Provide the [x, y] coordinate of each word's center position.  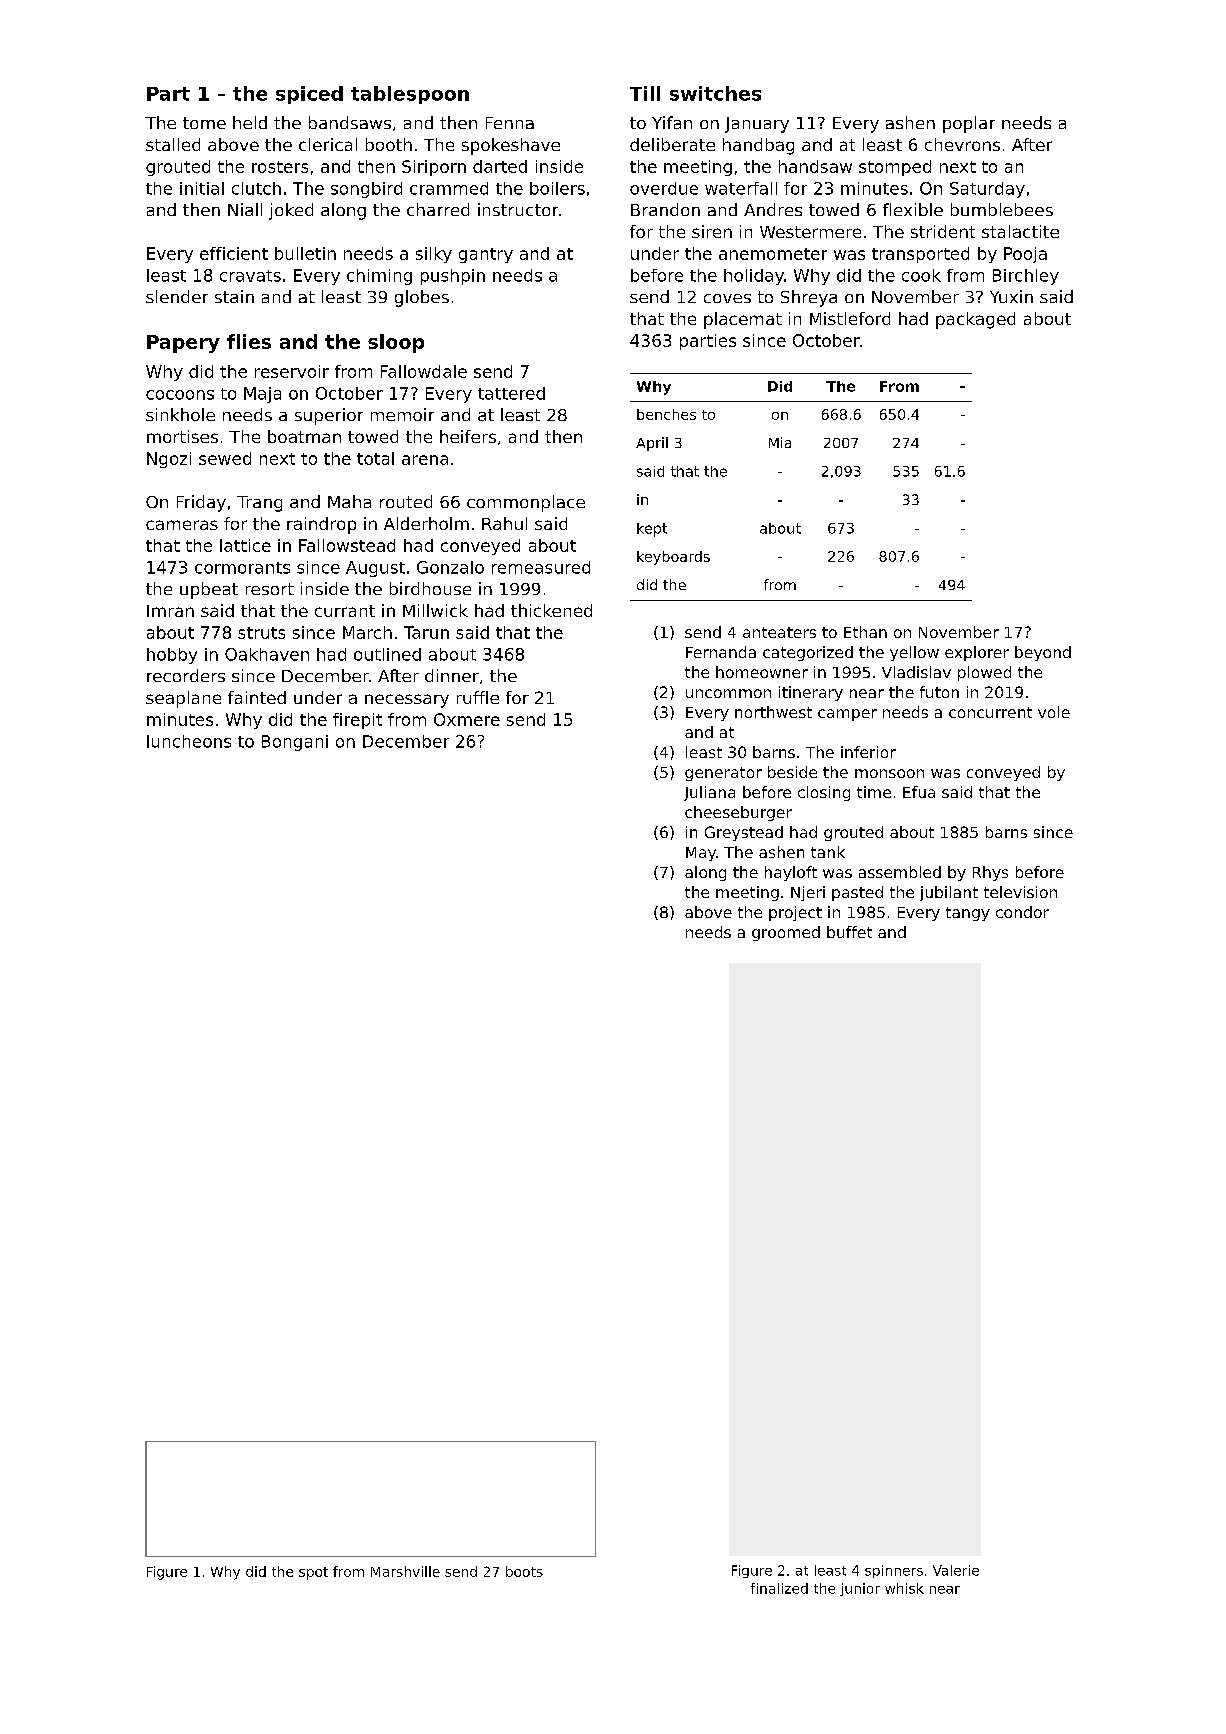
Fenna [510, 123]
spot [313, 1573]
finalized [779, 1588]
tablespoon [410, 95]
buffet [849, 932]
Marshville [405, 1571]
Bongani [295, 743]
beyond [1043, 653]
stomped [895, 168]
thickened [551, 610]
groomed [786, 933]
